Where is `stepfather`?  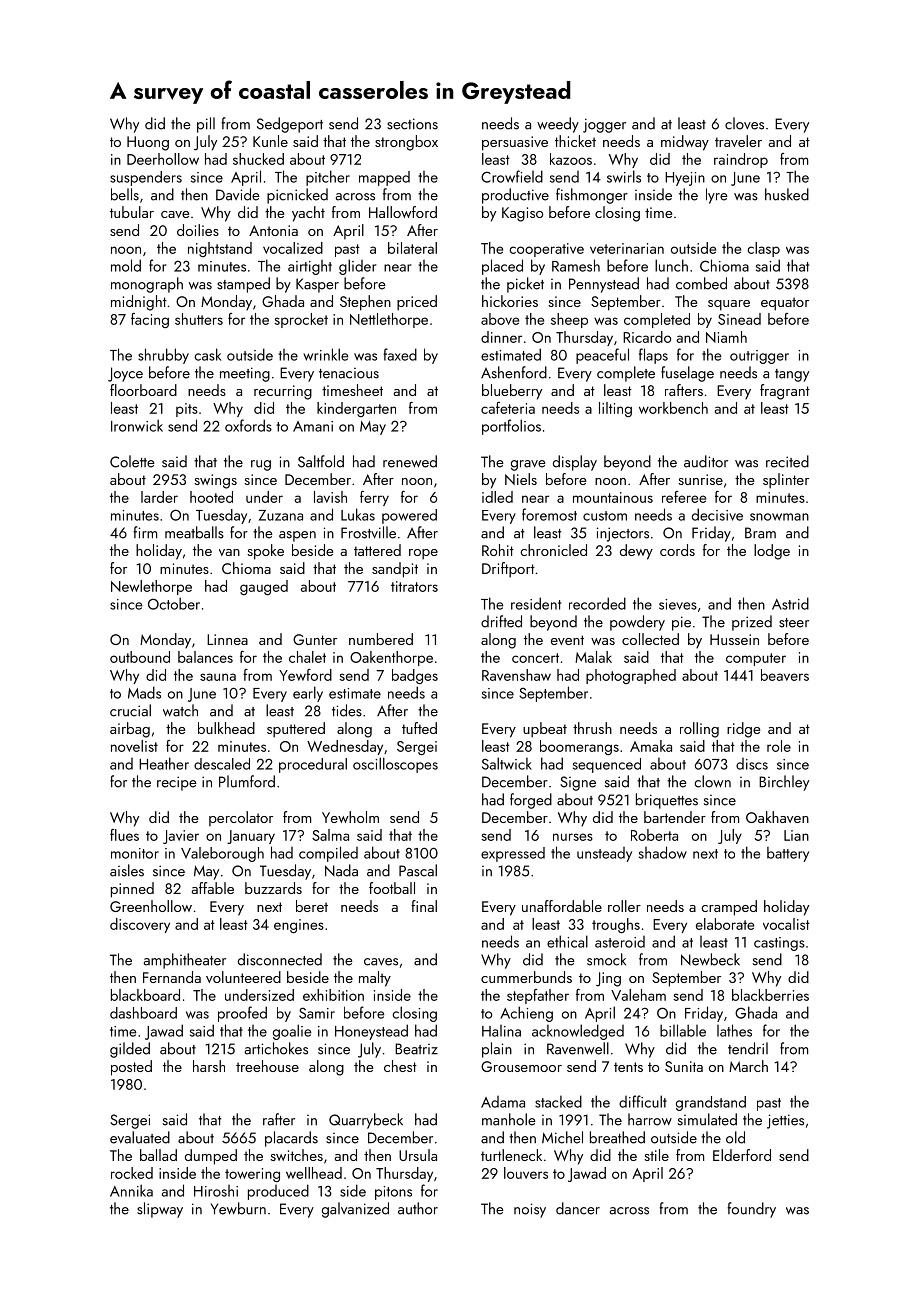
stepfather is located at coordinates (538, 996).
